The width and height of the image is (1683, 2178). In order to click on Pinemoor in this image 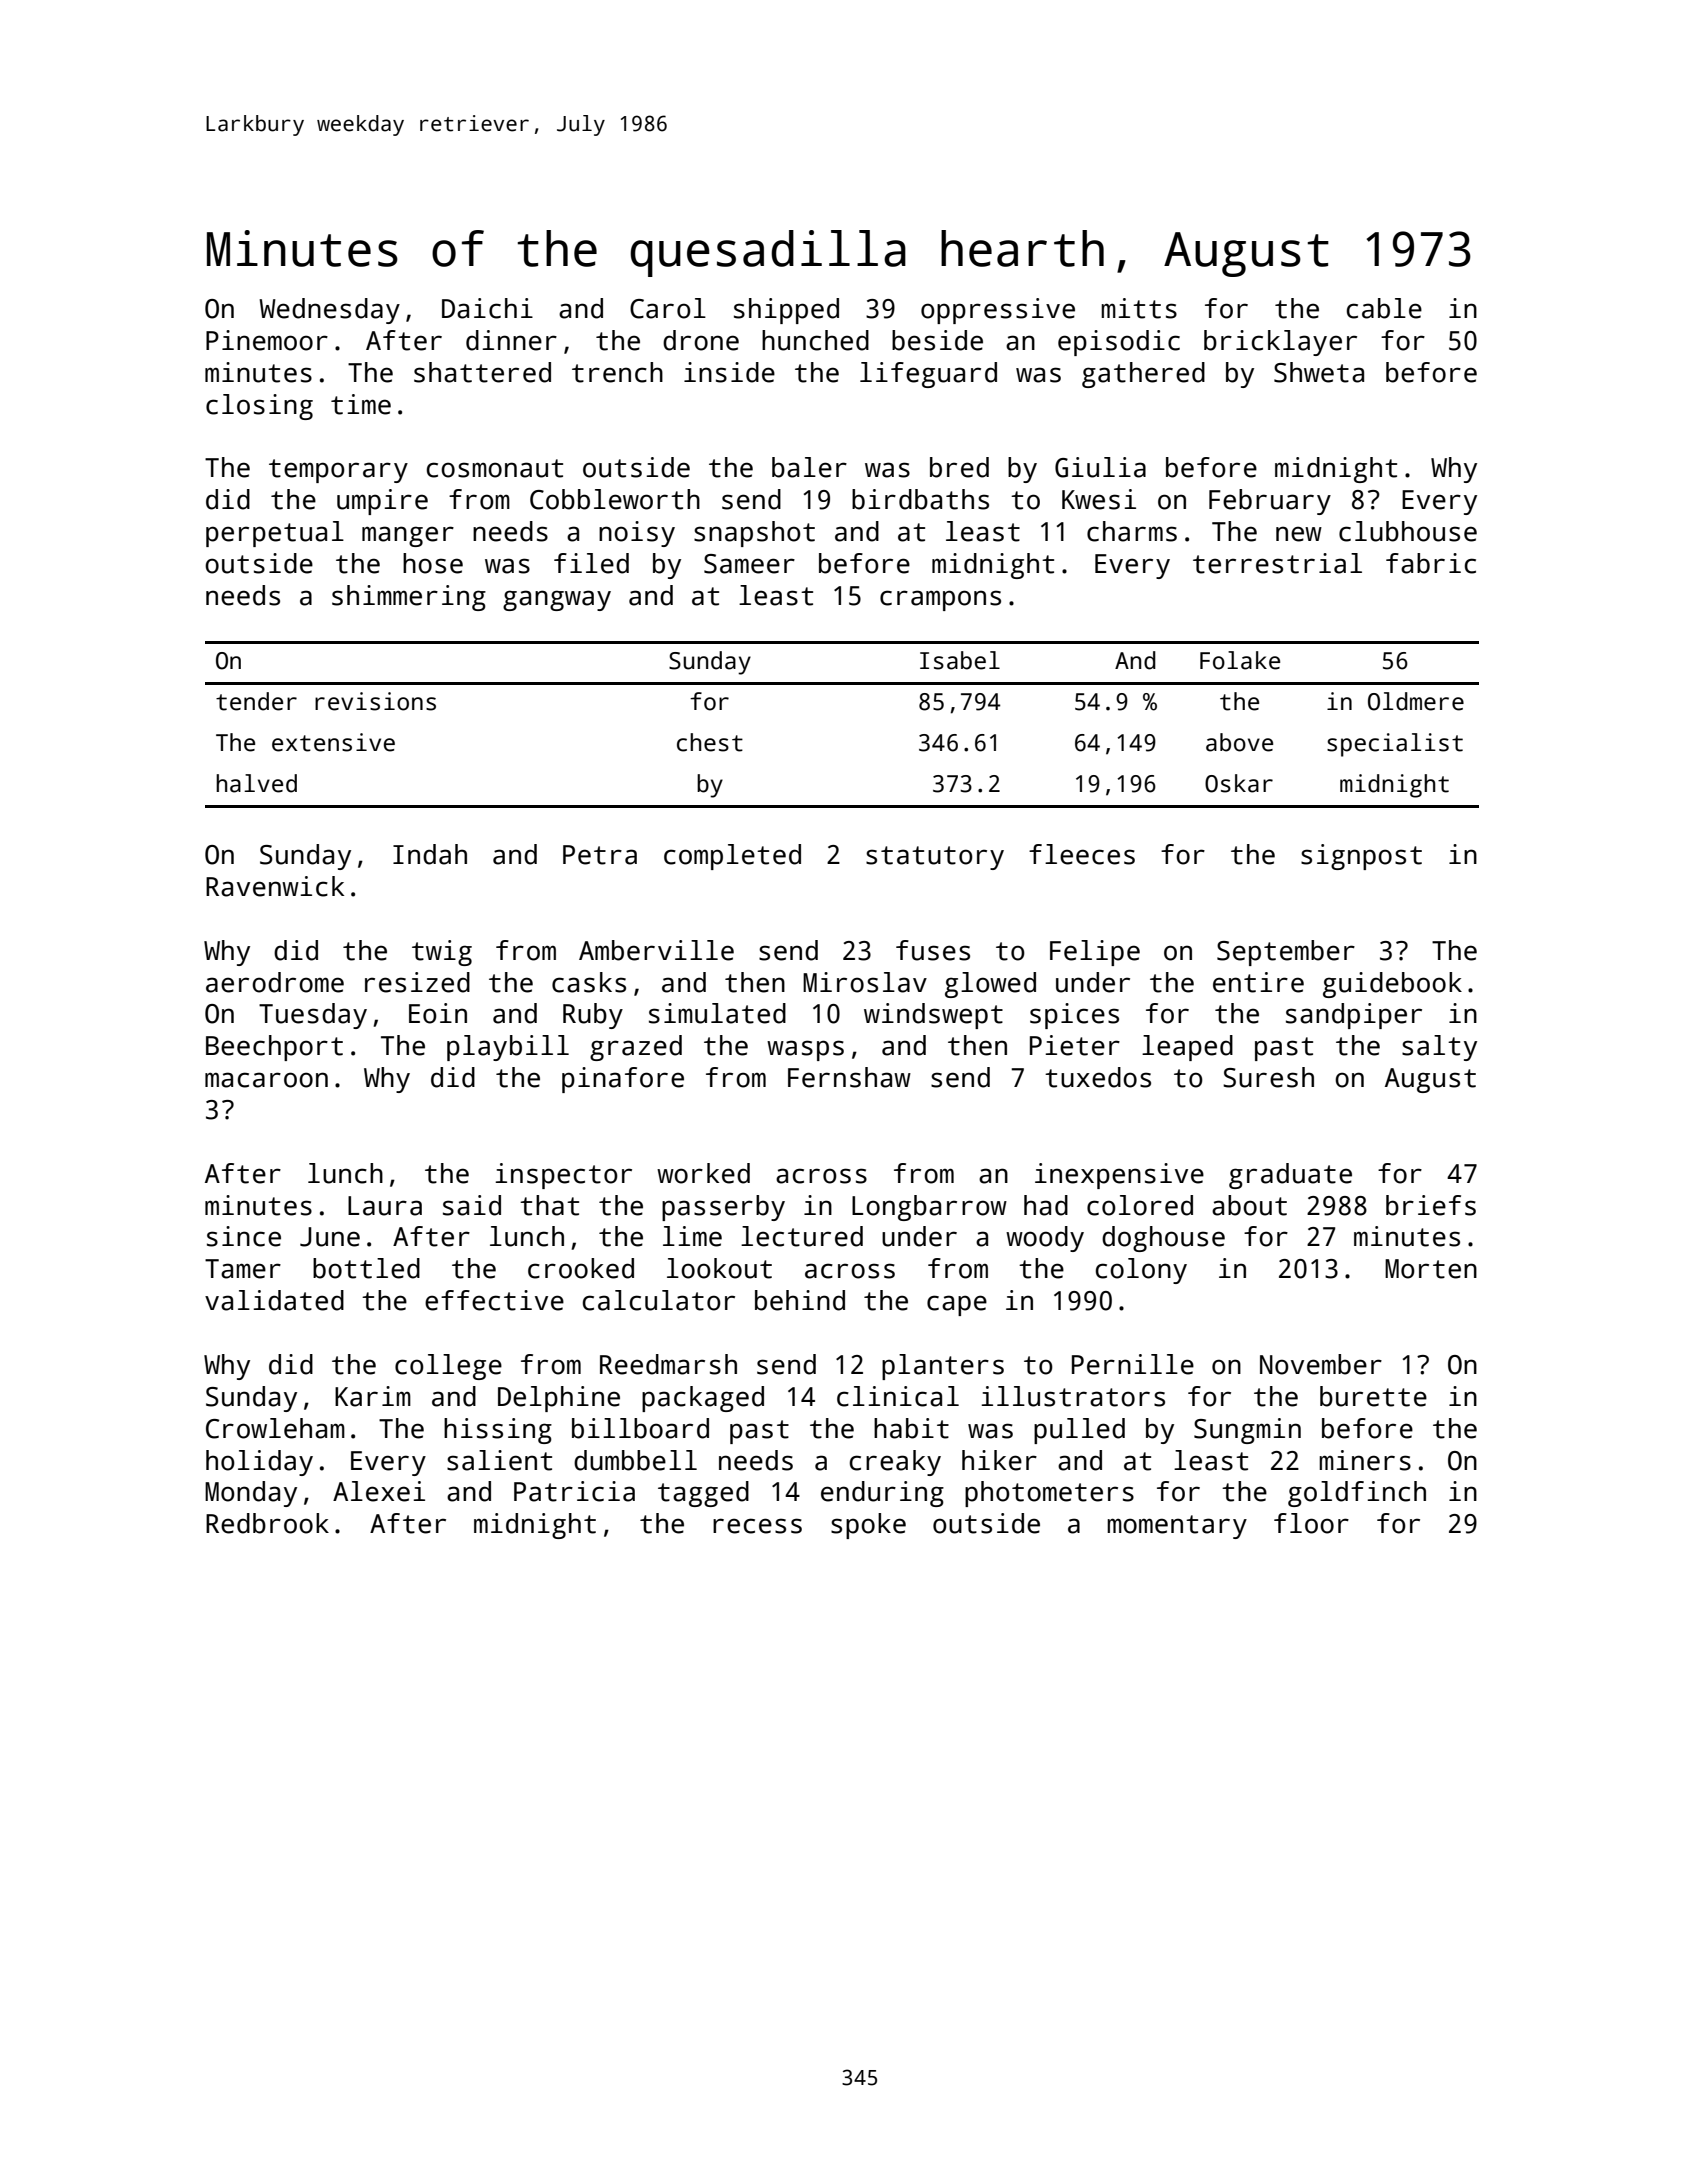, I will do `click(267, 340)`.
